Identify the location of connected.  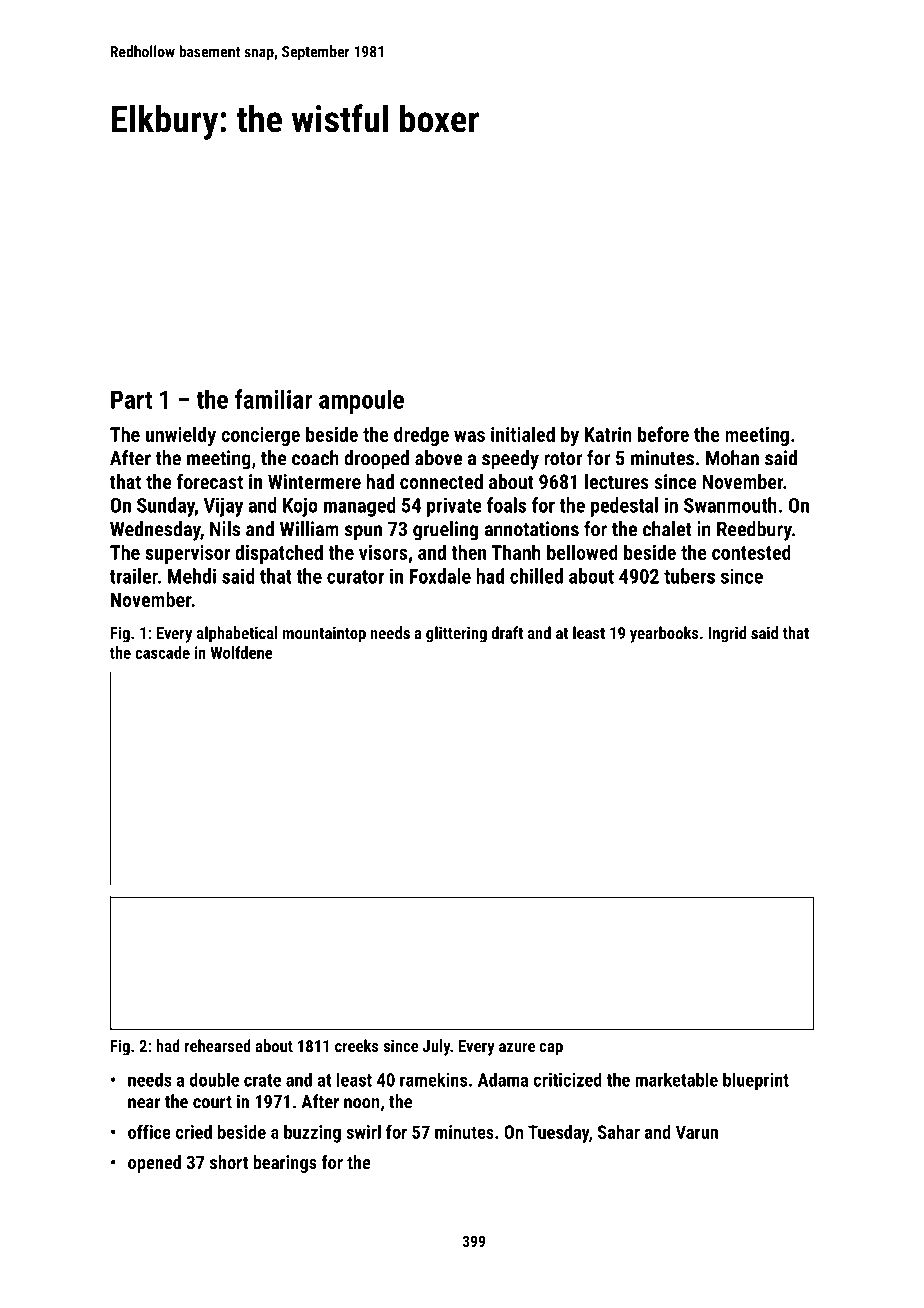
(441, 481).
